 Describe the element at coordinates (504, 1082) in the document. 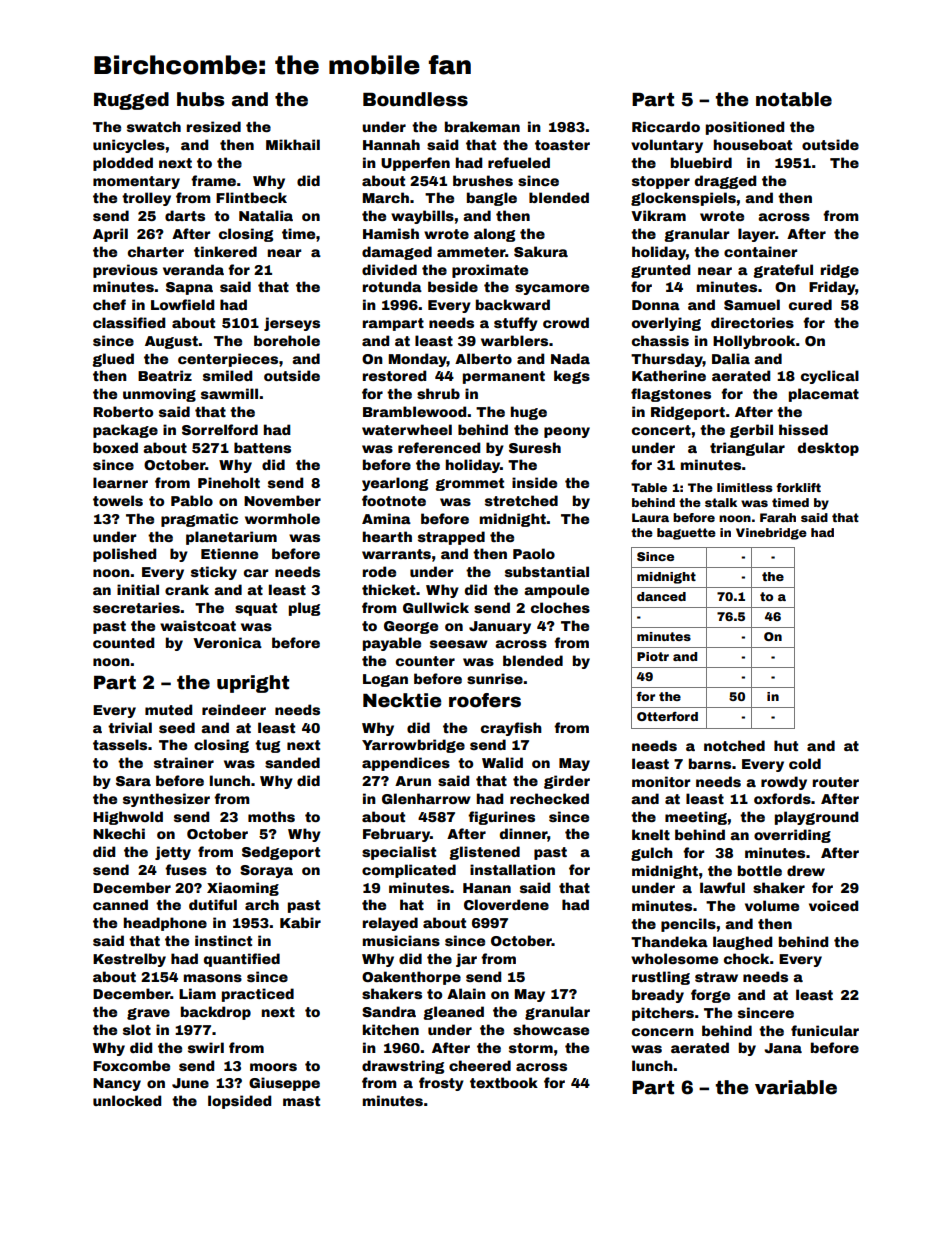

I see `textbook` at that location.
